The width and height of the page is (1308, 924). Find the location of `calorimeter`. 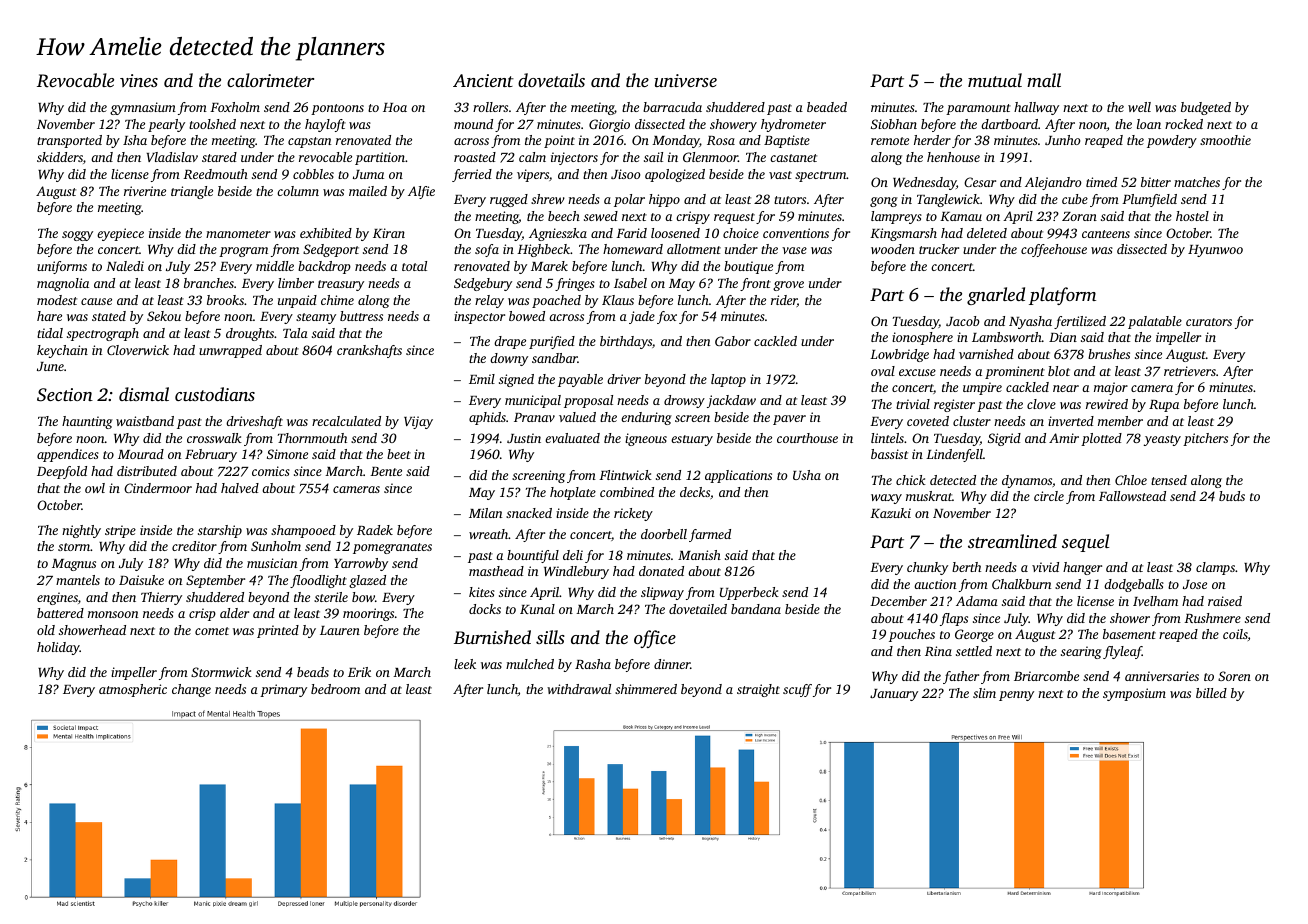

calorimeter is located at coordinates (270, 80).
